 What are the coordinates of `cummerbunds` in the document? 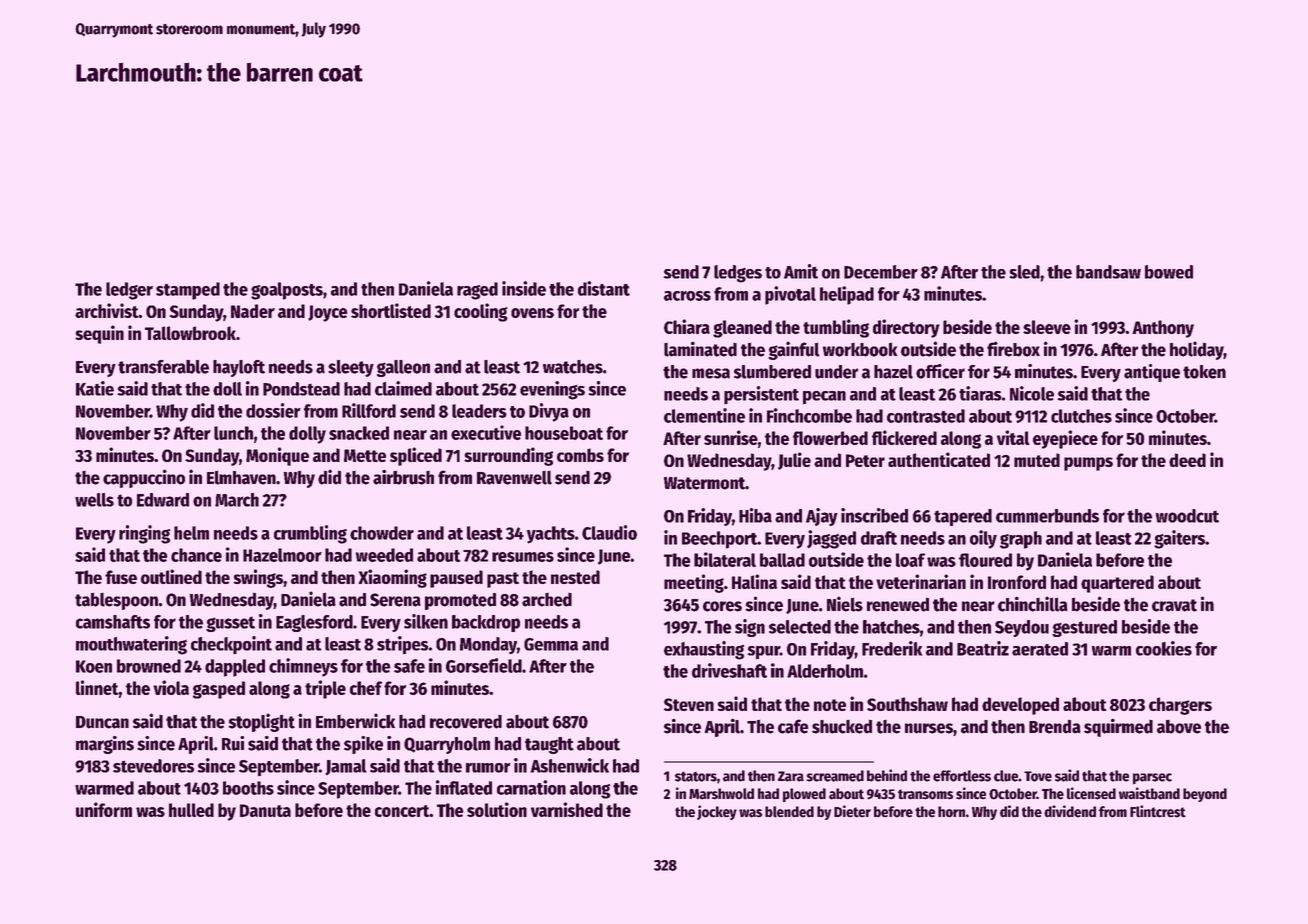 It's located at (1047, 516).
